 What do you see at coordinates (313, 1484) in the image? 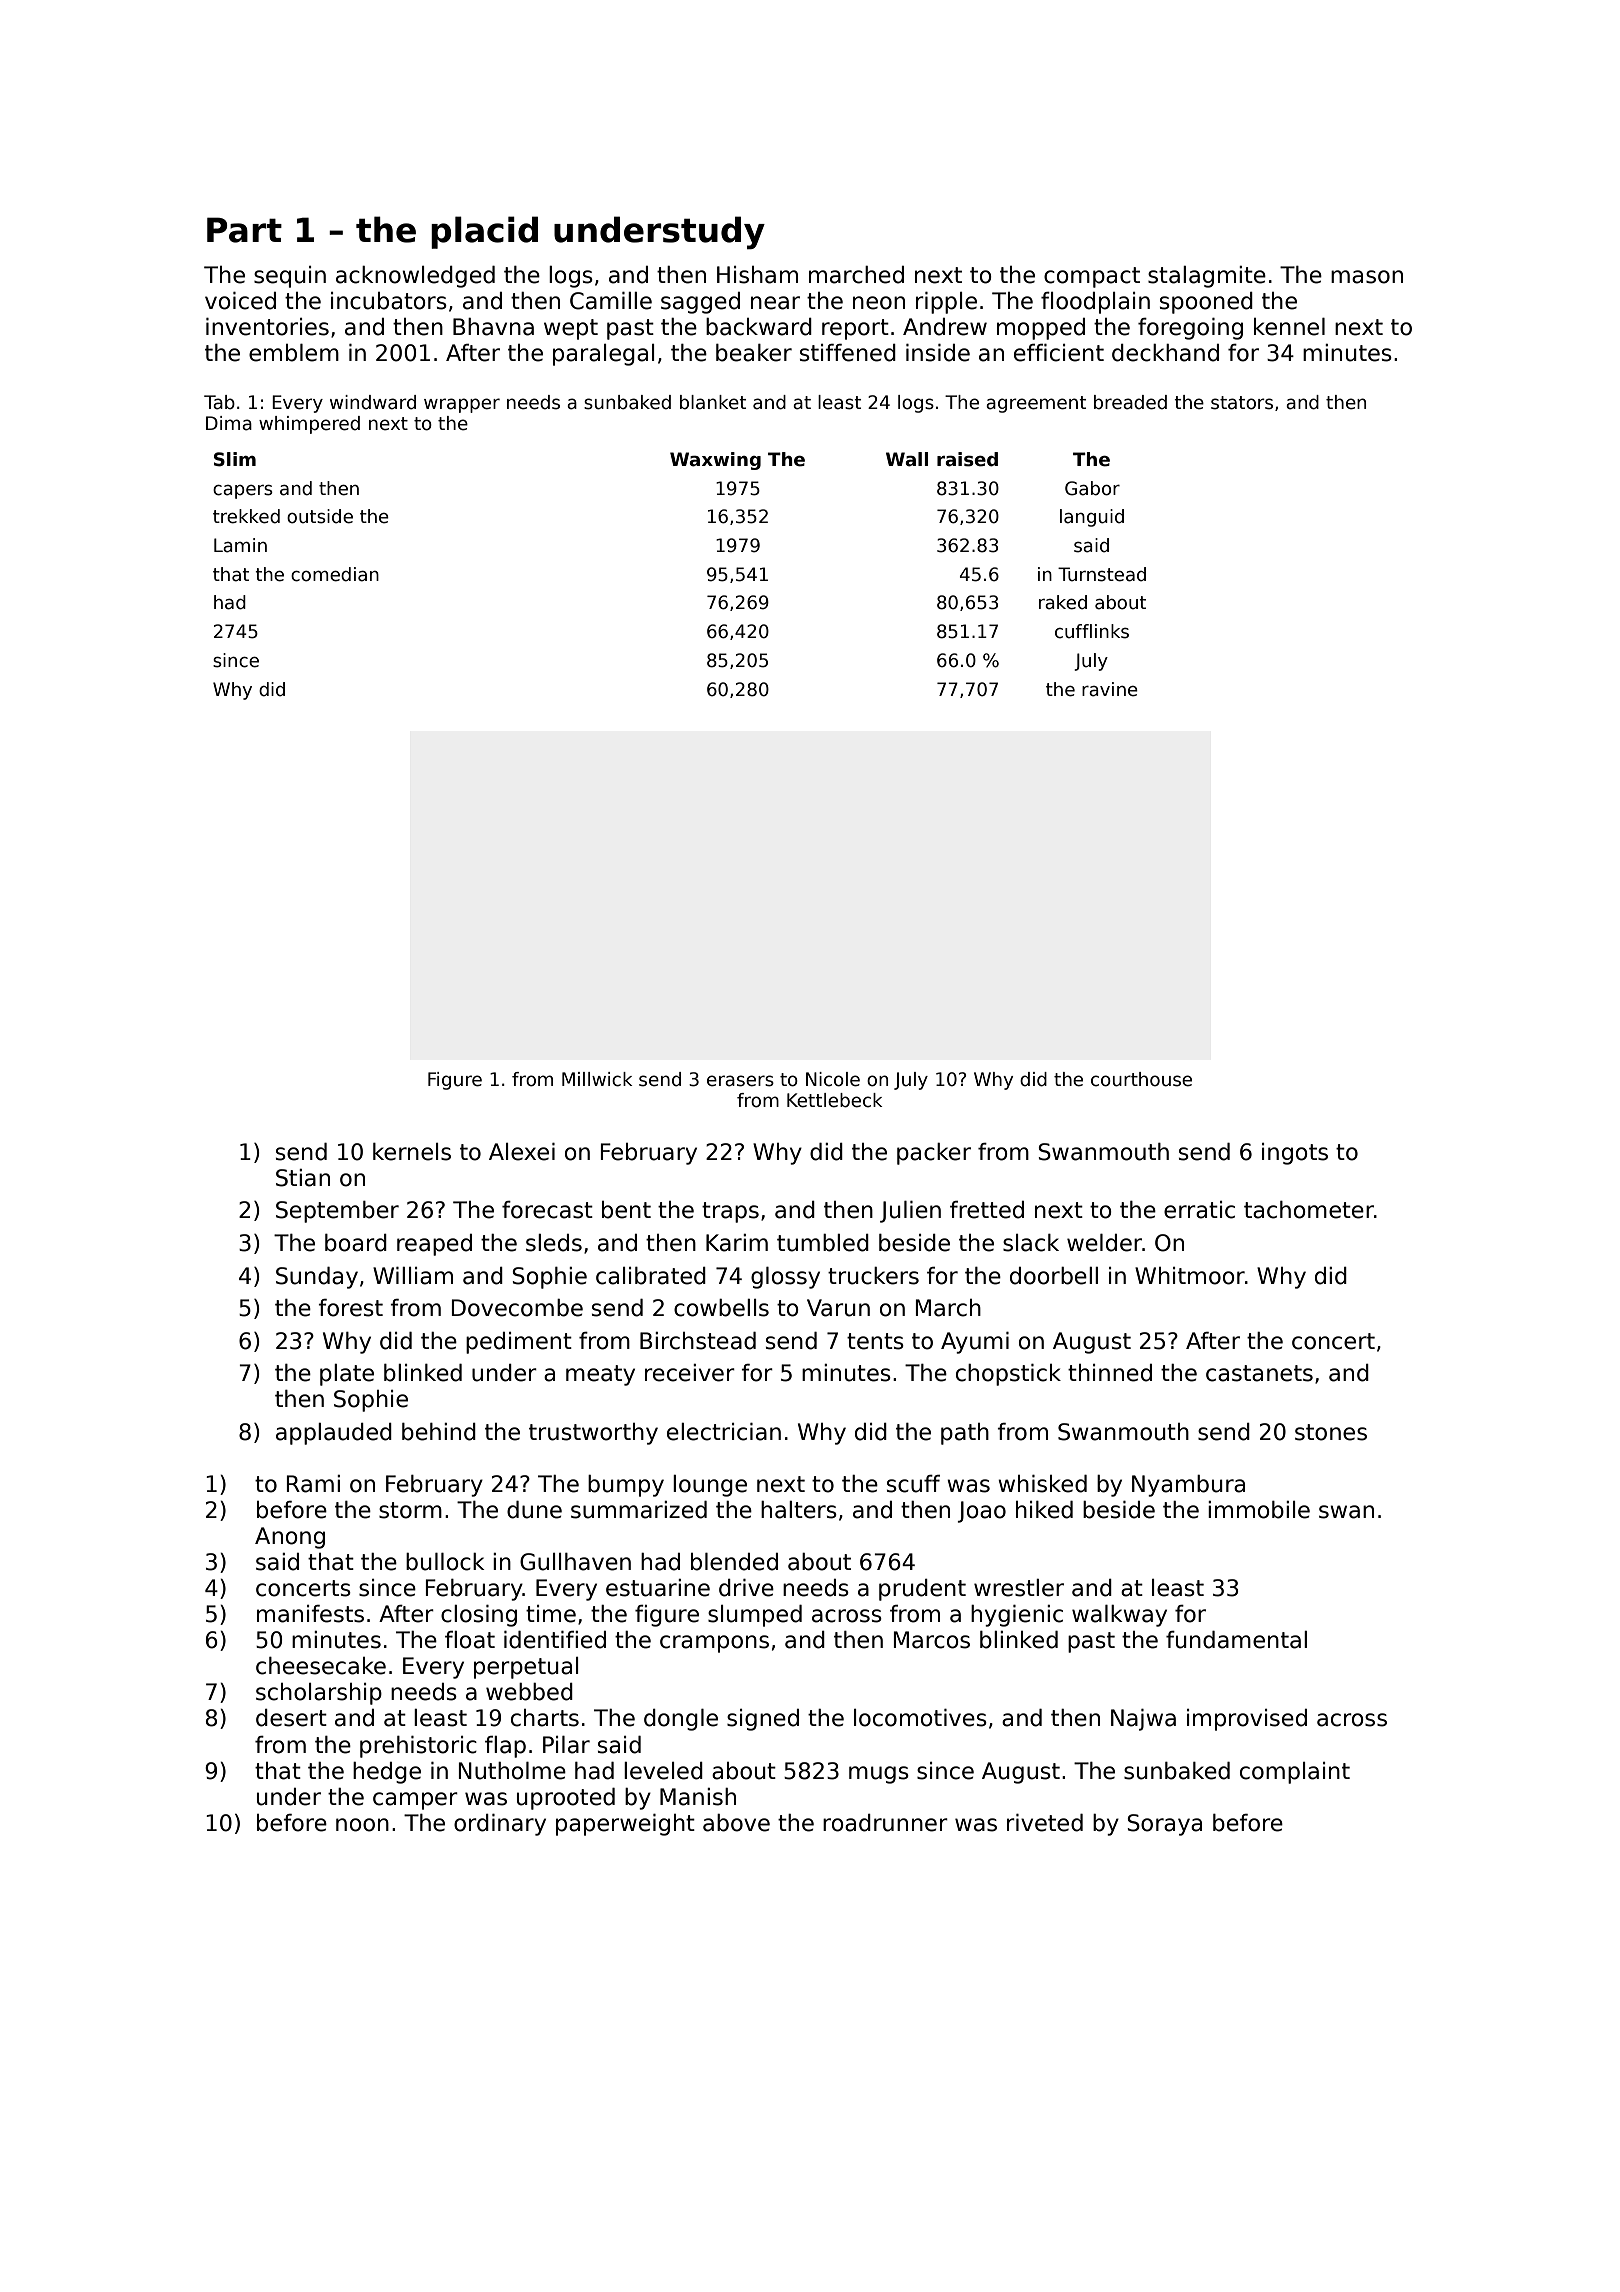
I see `Rami` at bounding box center [313, 1484].
